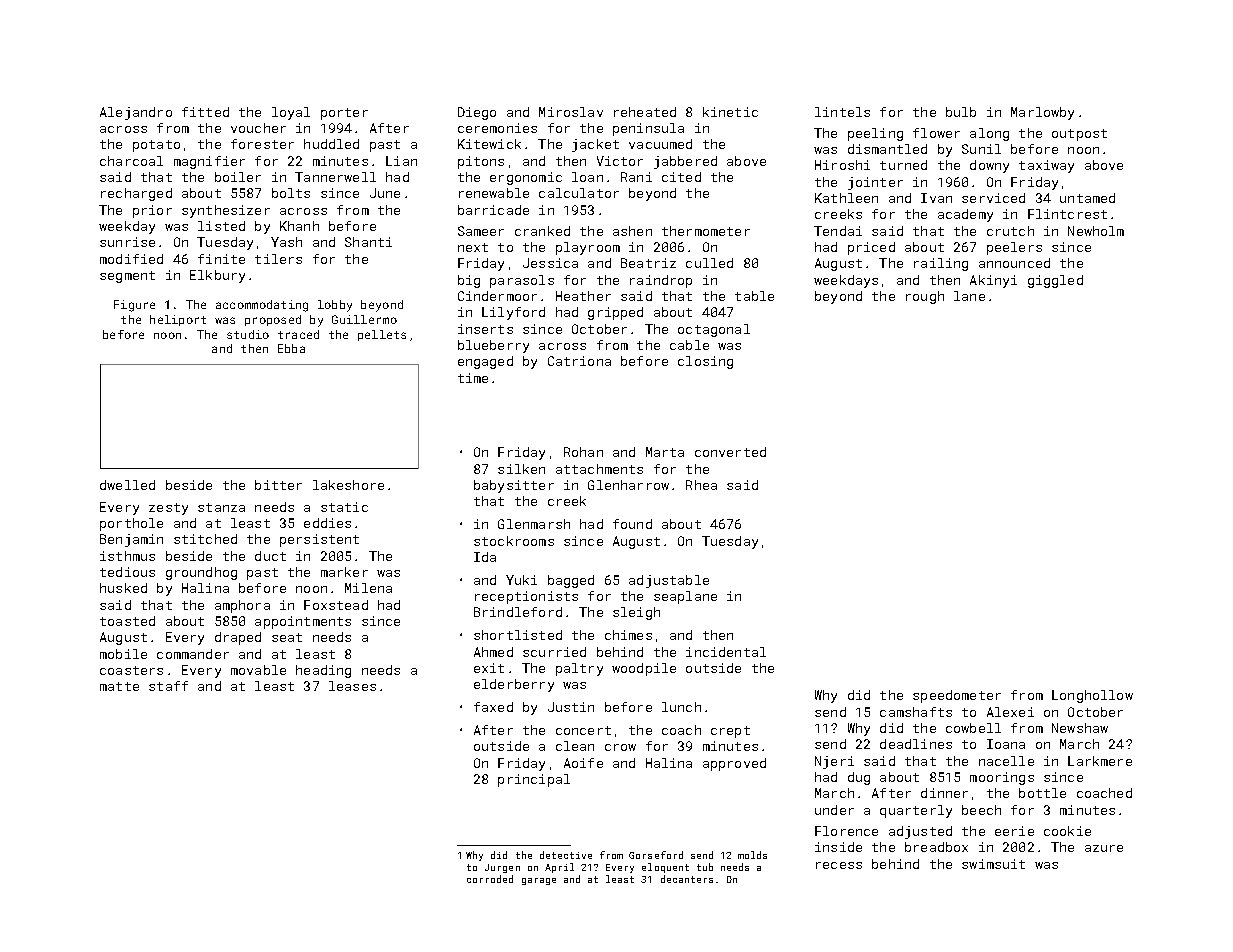  What do you see at coordinates (534, 780) in the screenshot?
I see `principal` at bounding box center [534, 780].
